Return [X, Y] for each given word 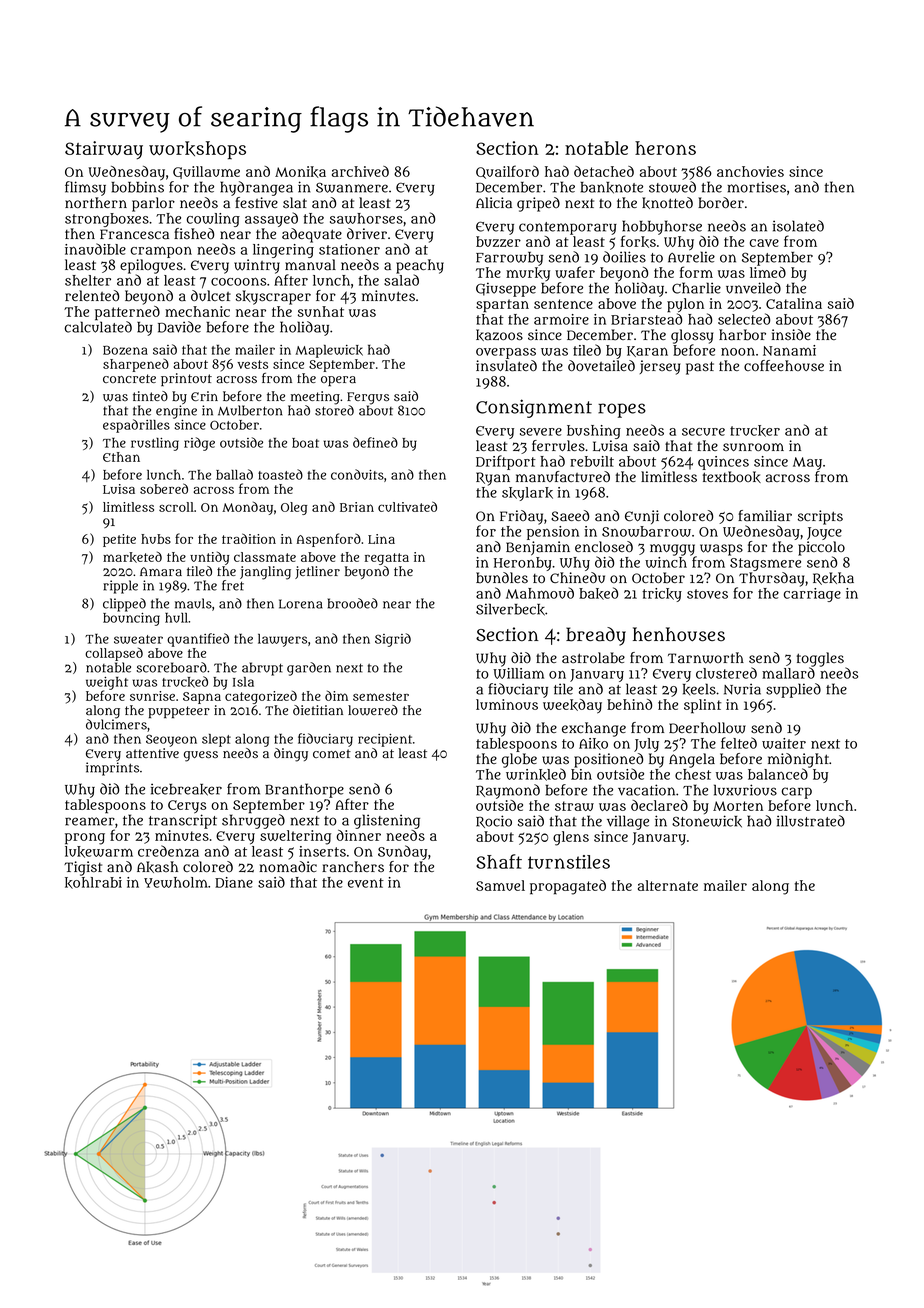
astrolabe [593, 658]
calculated [98, 327]
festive [256, 202]
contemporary [568, 228]
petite [119, 540]
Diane [234, 882]
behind [629, 704]
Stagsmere [765, 564]
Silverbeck [510, 609]
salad [401, 280]
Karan [647, 351]
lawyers [282, 640]
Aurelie [691, 257]
